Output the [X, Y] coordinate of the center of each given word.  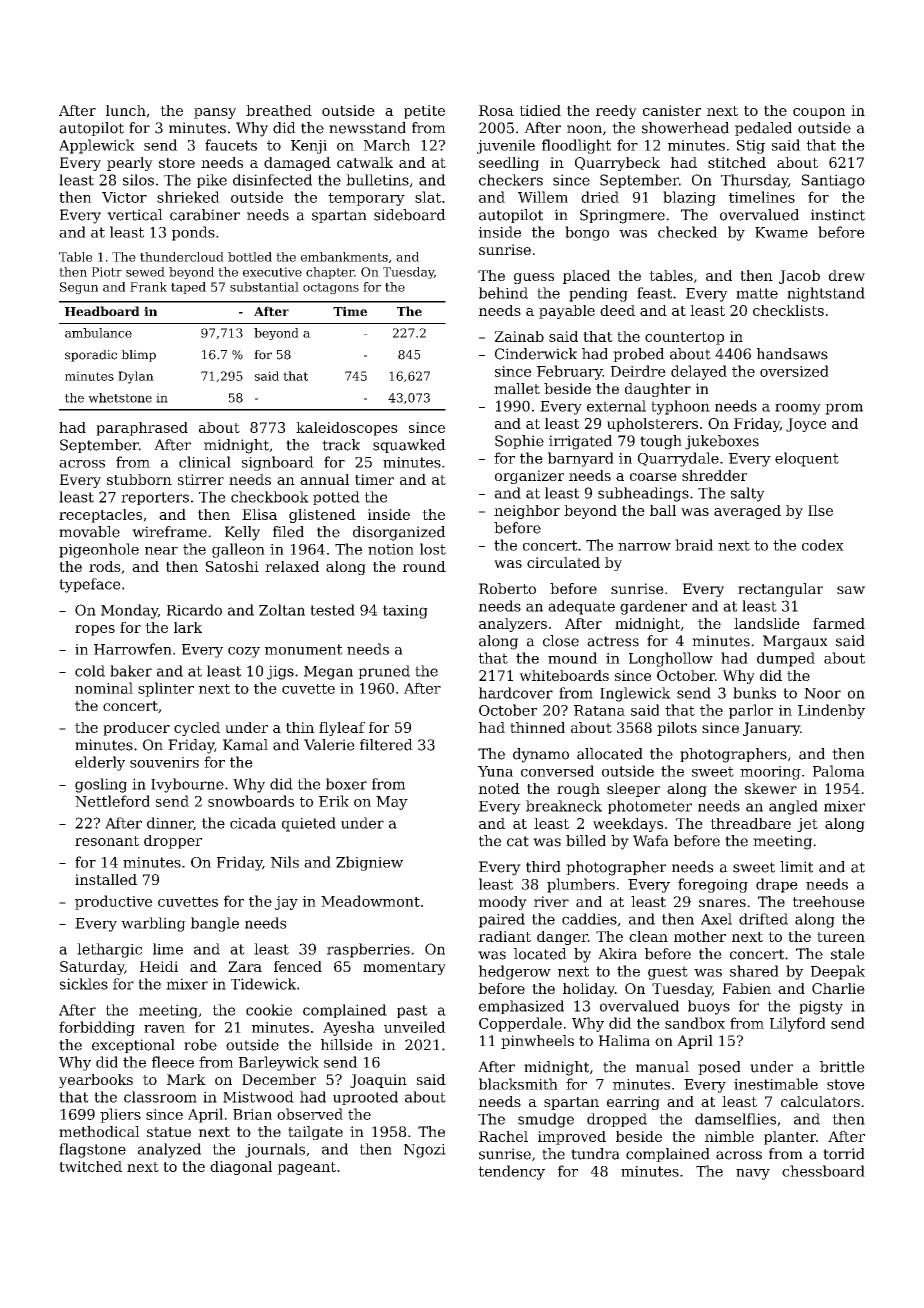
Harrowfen [133, 649]
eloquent [807, 459]
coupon [819, 113]
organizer [529, 477]
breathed [279, 110]
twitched [90, 1166]
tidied [540, 110]
